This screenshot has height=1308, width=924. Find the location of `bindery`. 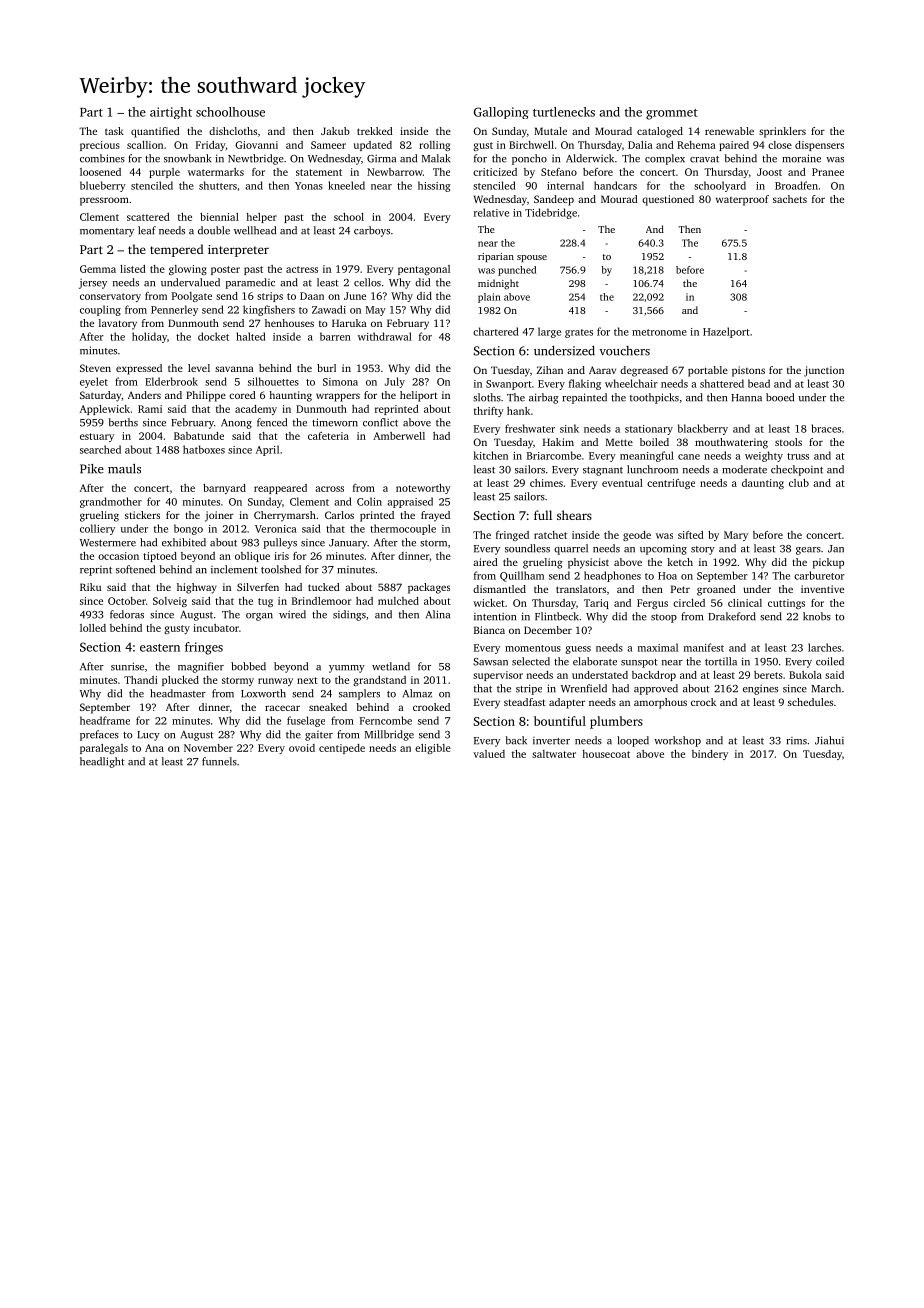

bindery is located at coordinates (710, 755).
